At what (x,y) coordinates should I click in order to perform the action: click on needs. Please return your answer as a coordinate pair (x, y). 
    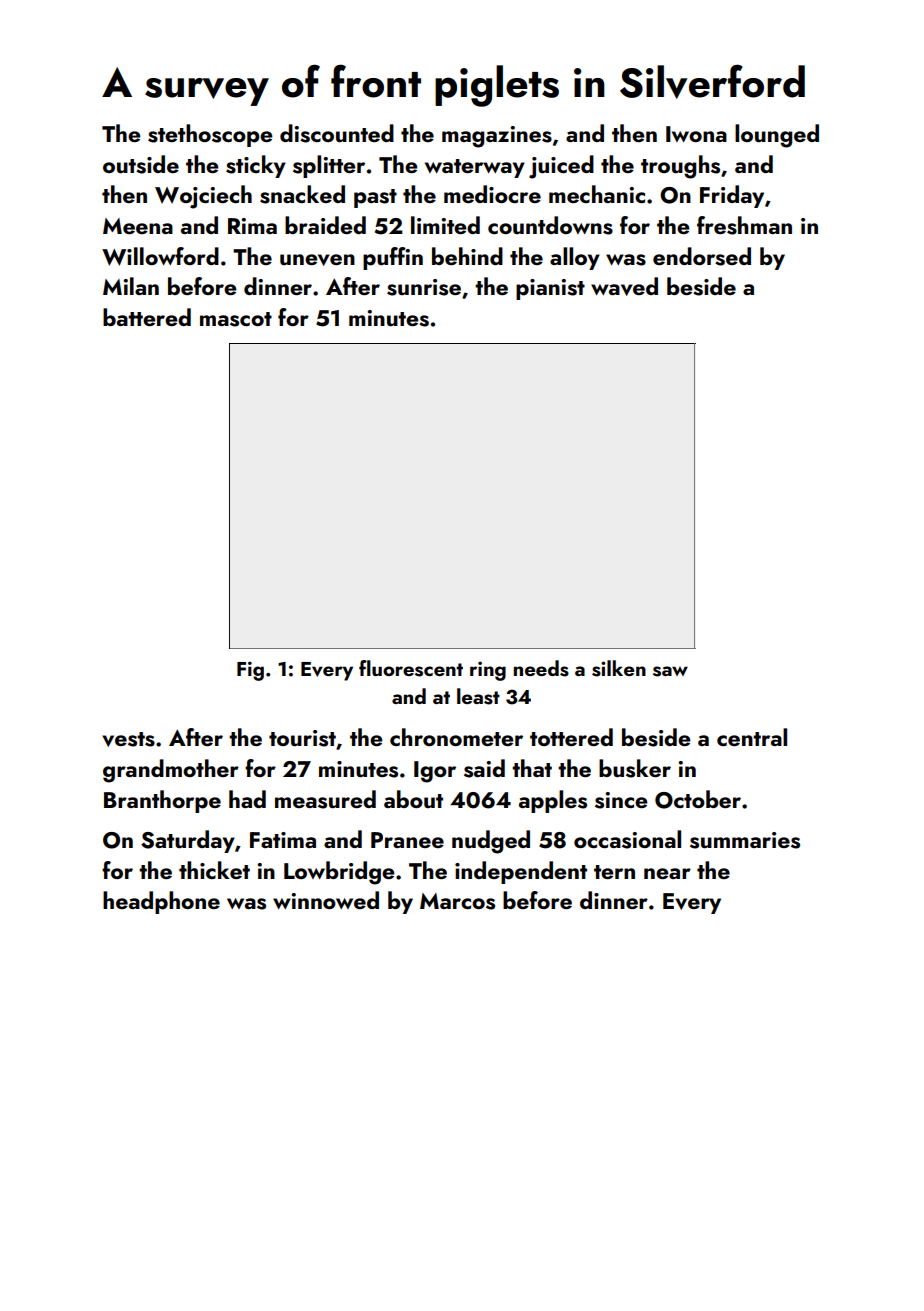
    Looking at the image, I should click on (541, 668).
